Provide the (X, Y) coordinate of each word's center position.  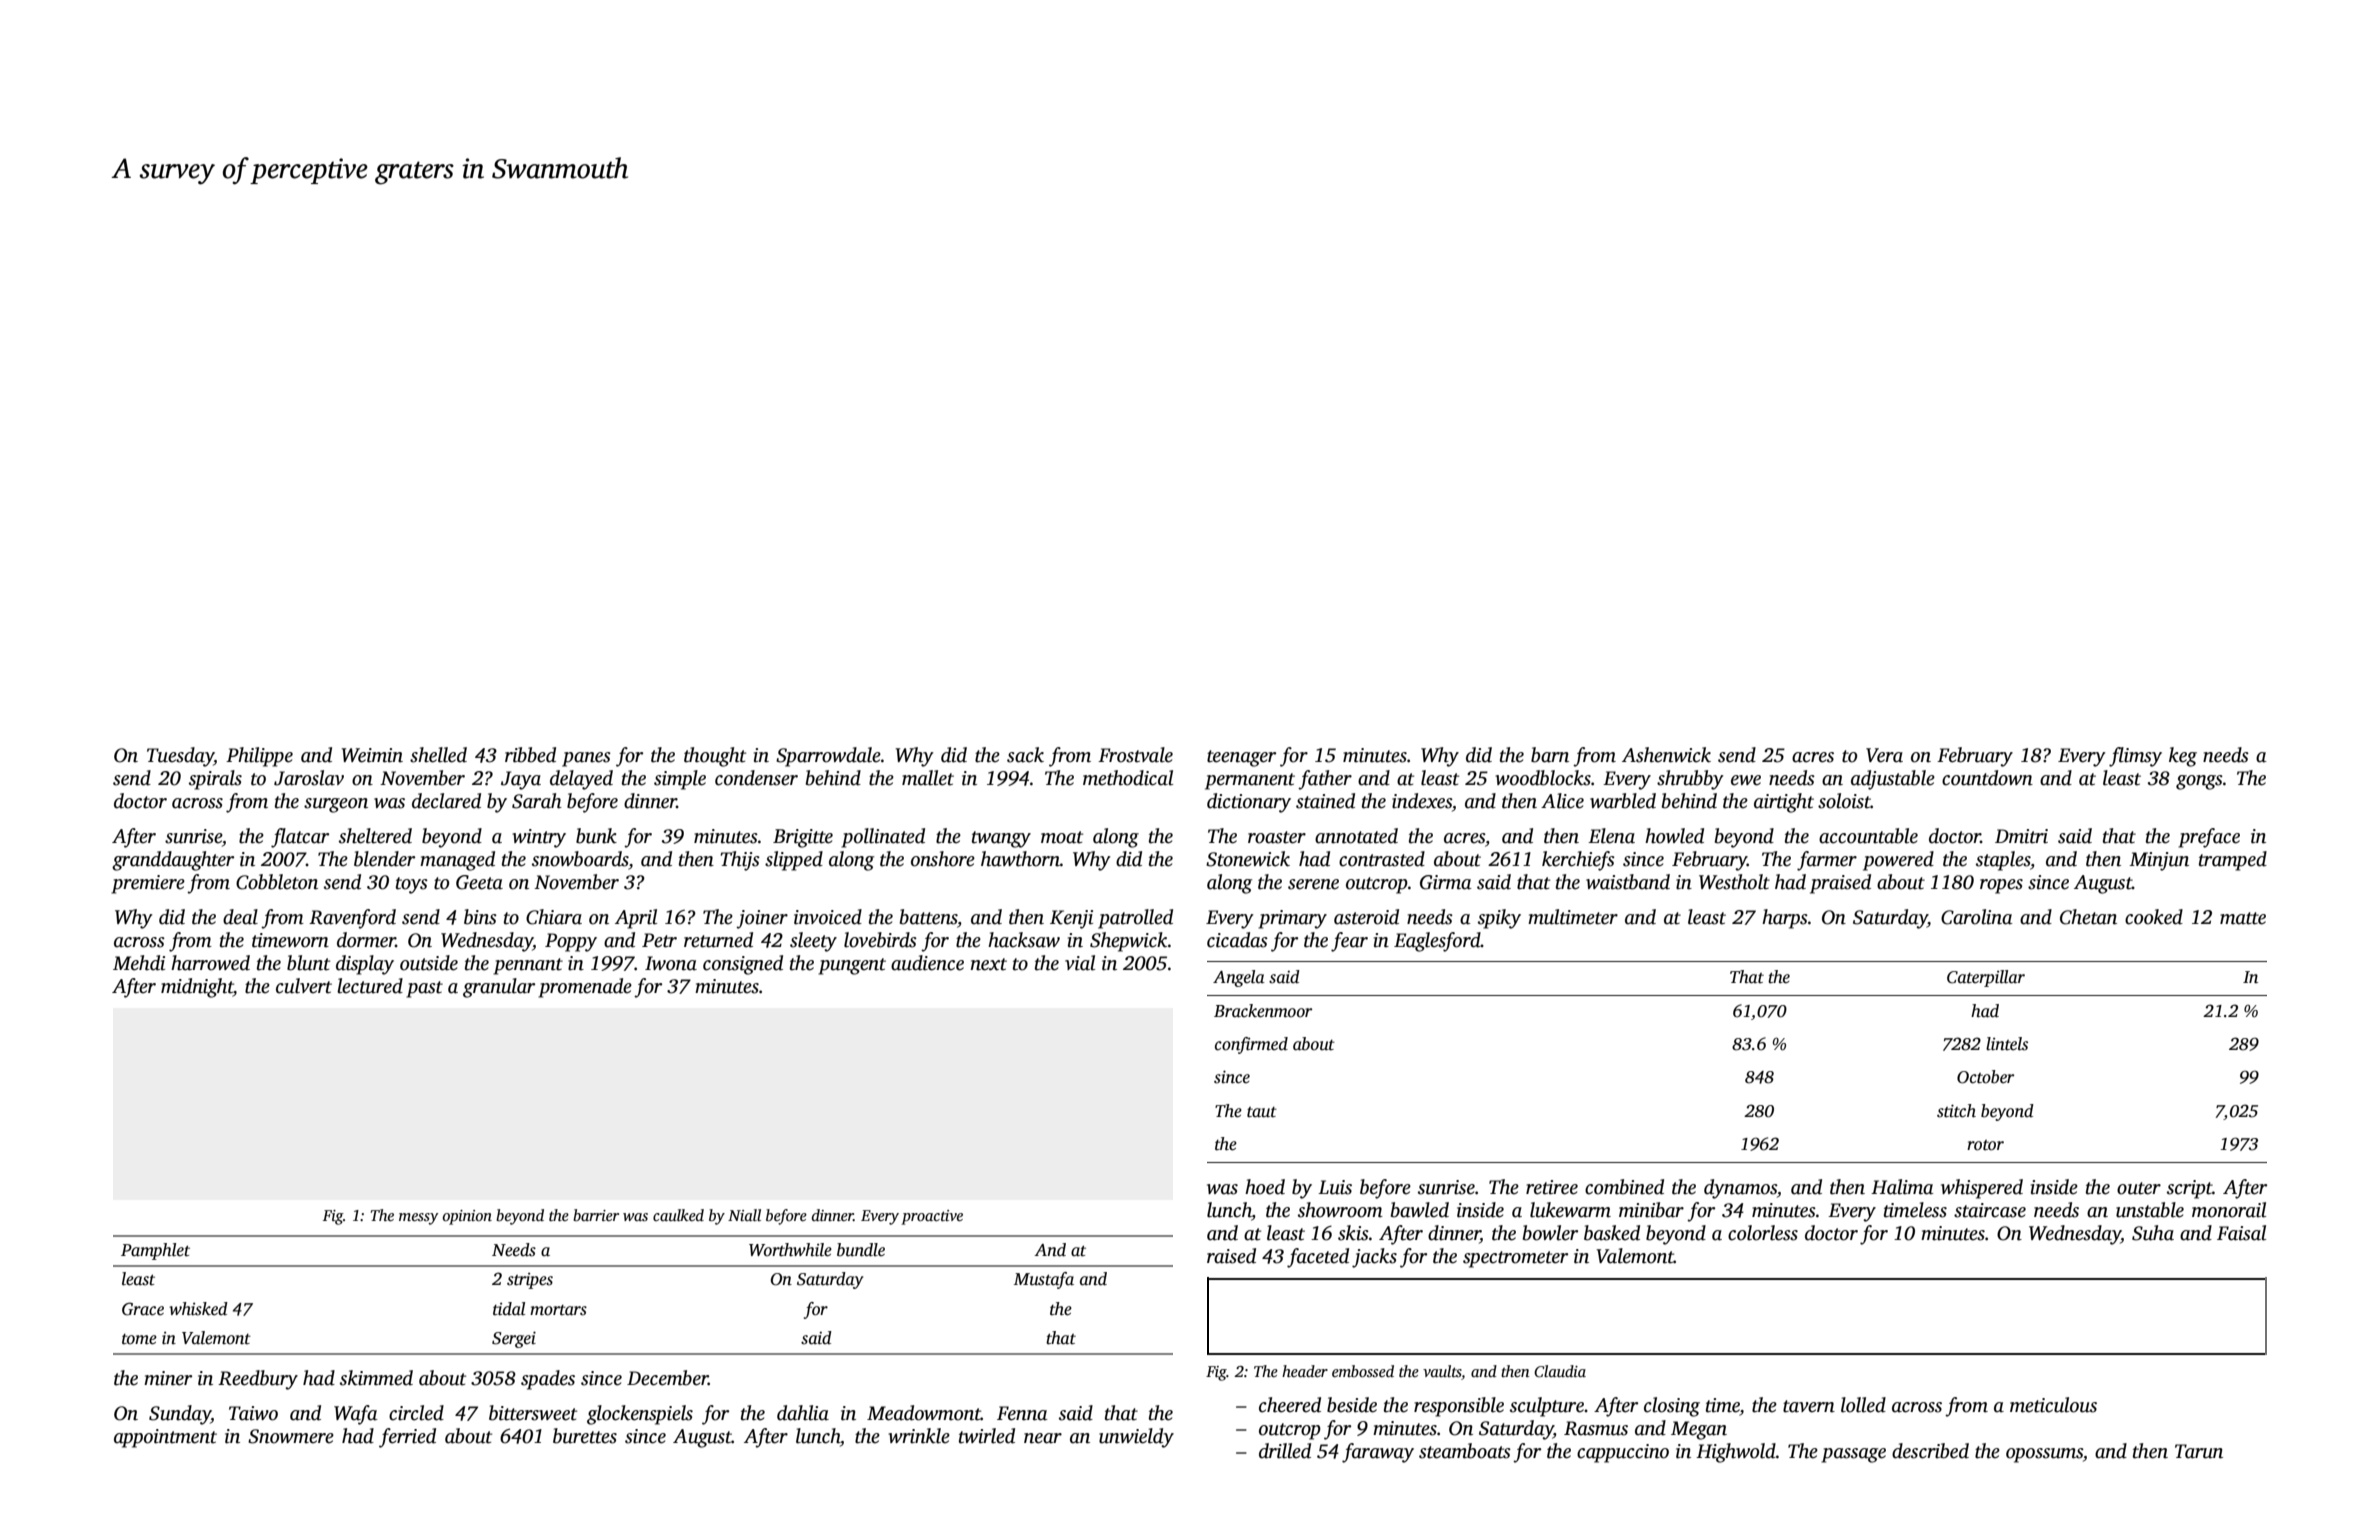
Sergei (514, 1339)
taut (1262, 1112)
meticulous (2053, 1405)
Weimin (372, 755)
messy (418, 1219)
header (1305, 1371)
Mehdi (139, 963)
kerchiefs (1578, 861)
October (1985, 1077)
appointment (165, 1438)
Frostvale (1135, 755)
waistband (1628, 882)
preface (2209, 838)
